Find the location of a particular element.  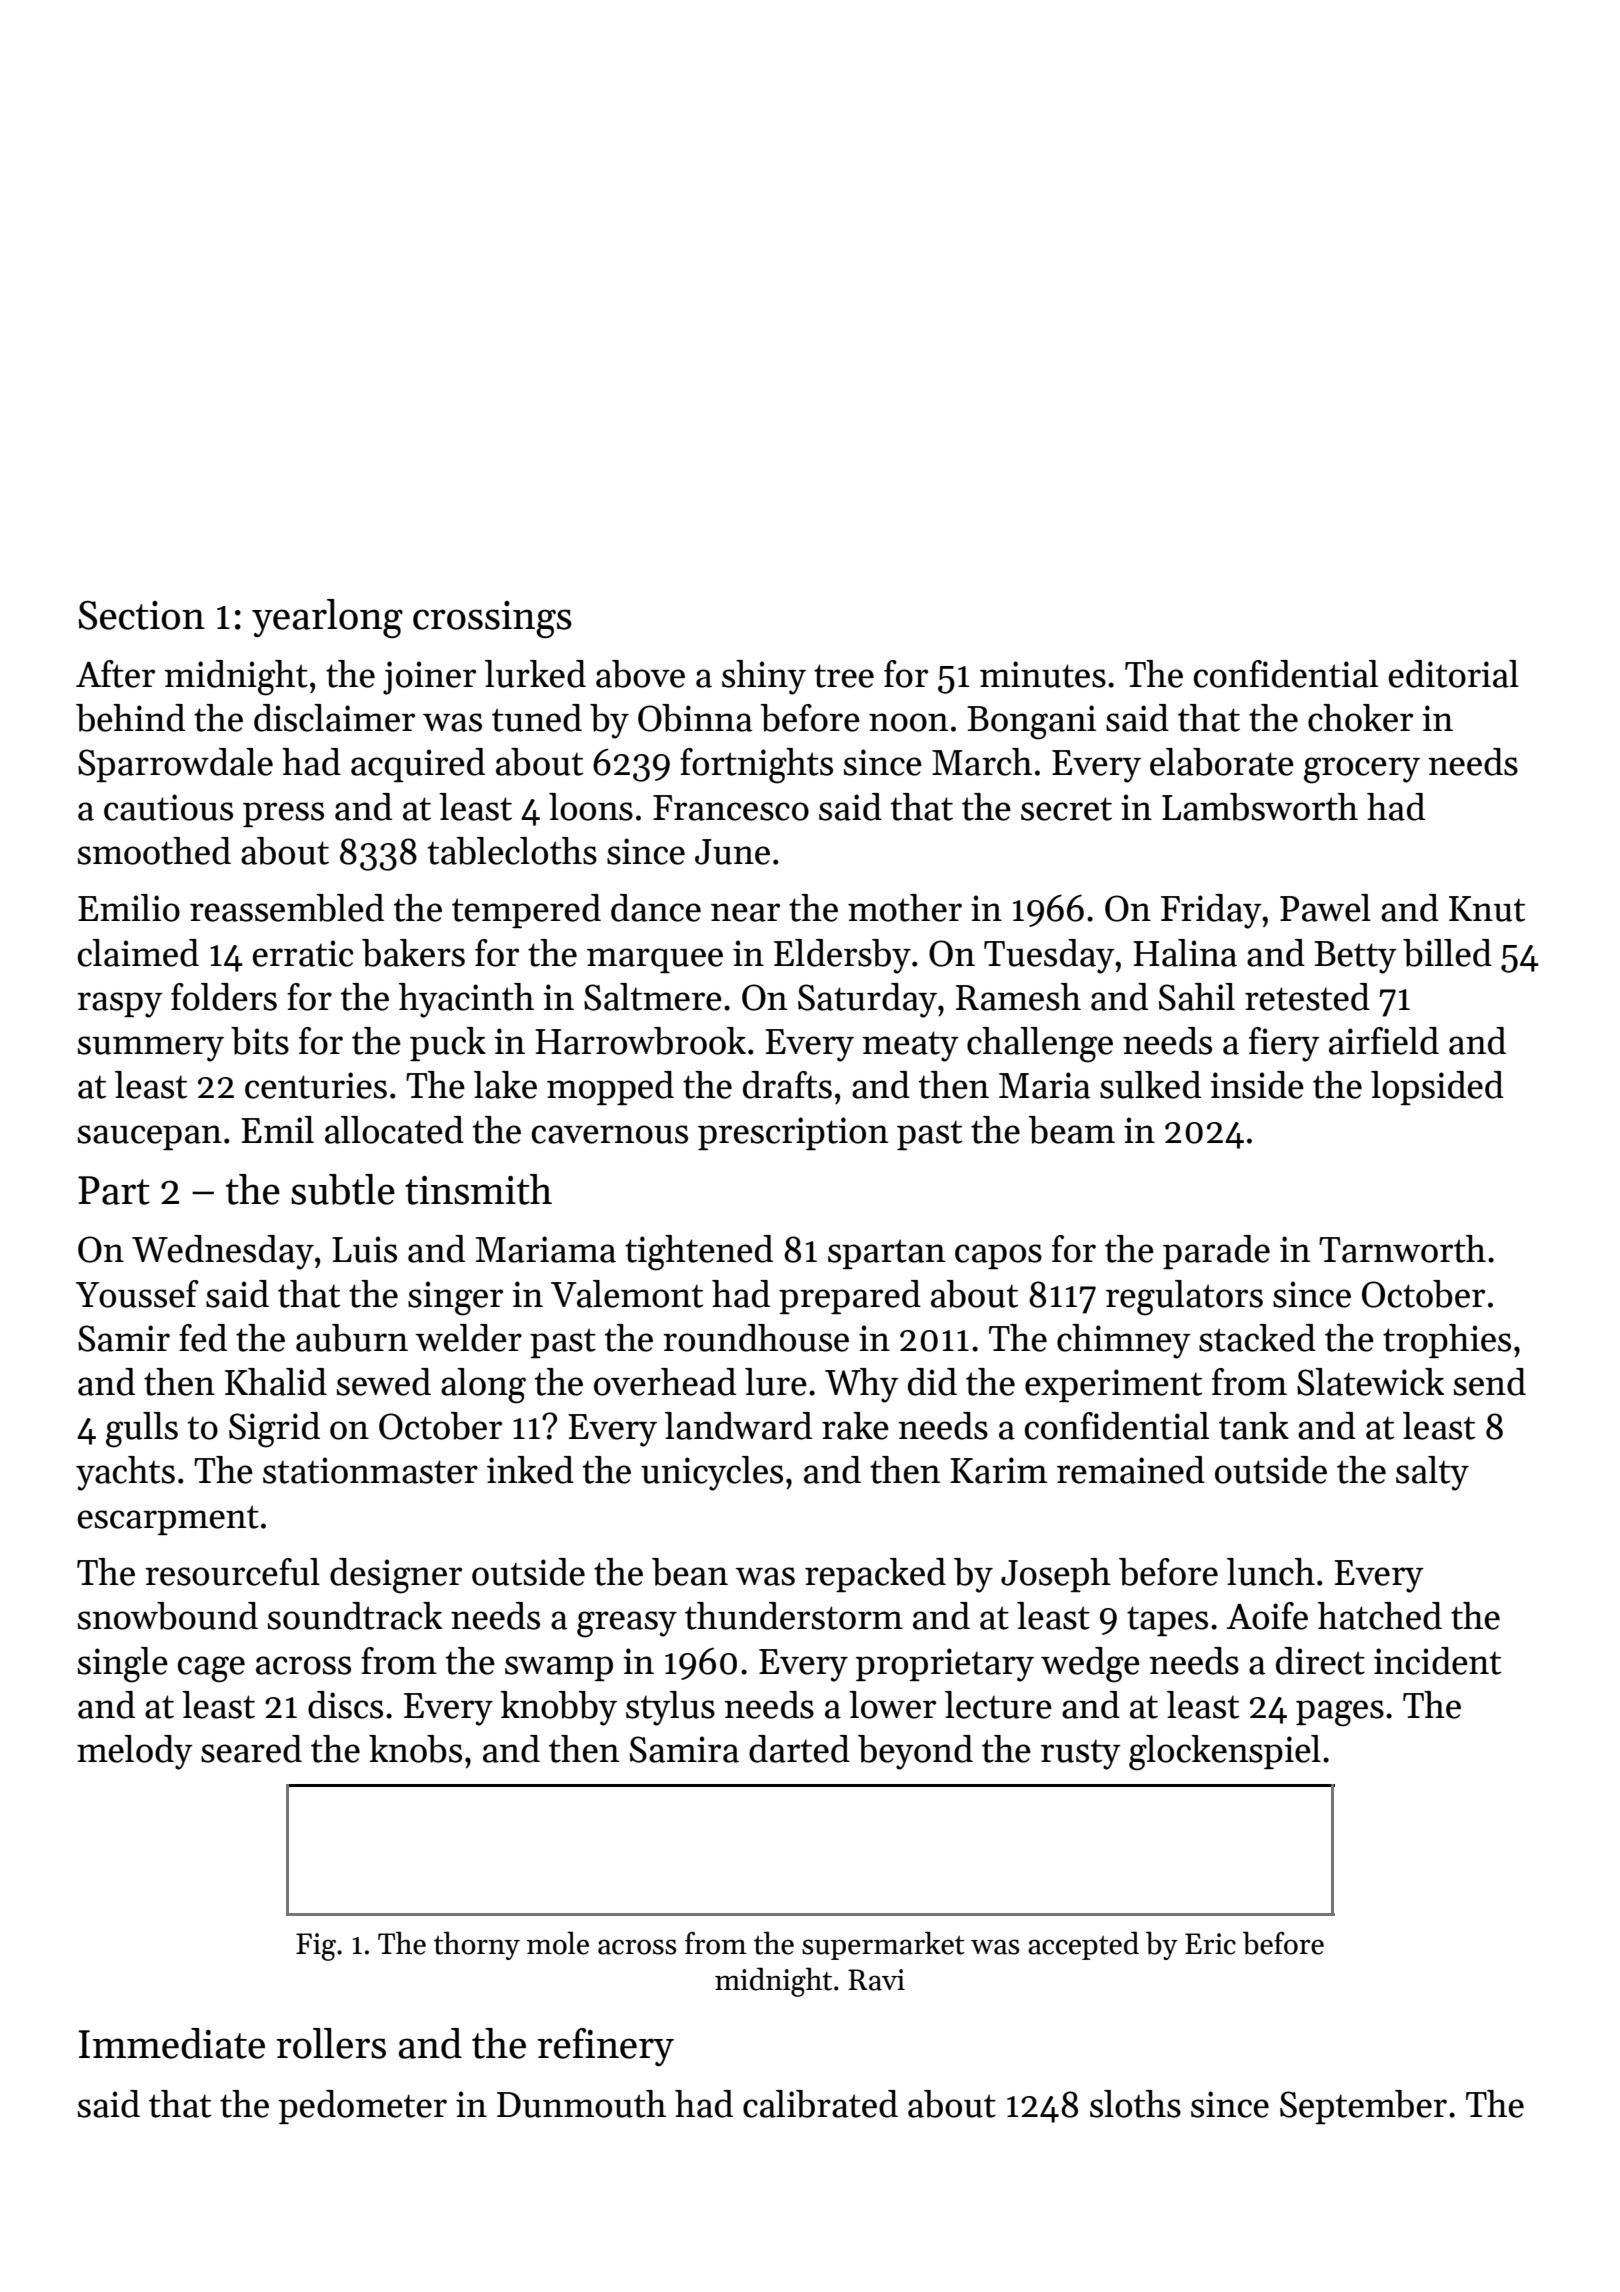

welder is located at coordinates (469, 1338).
